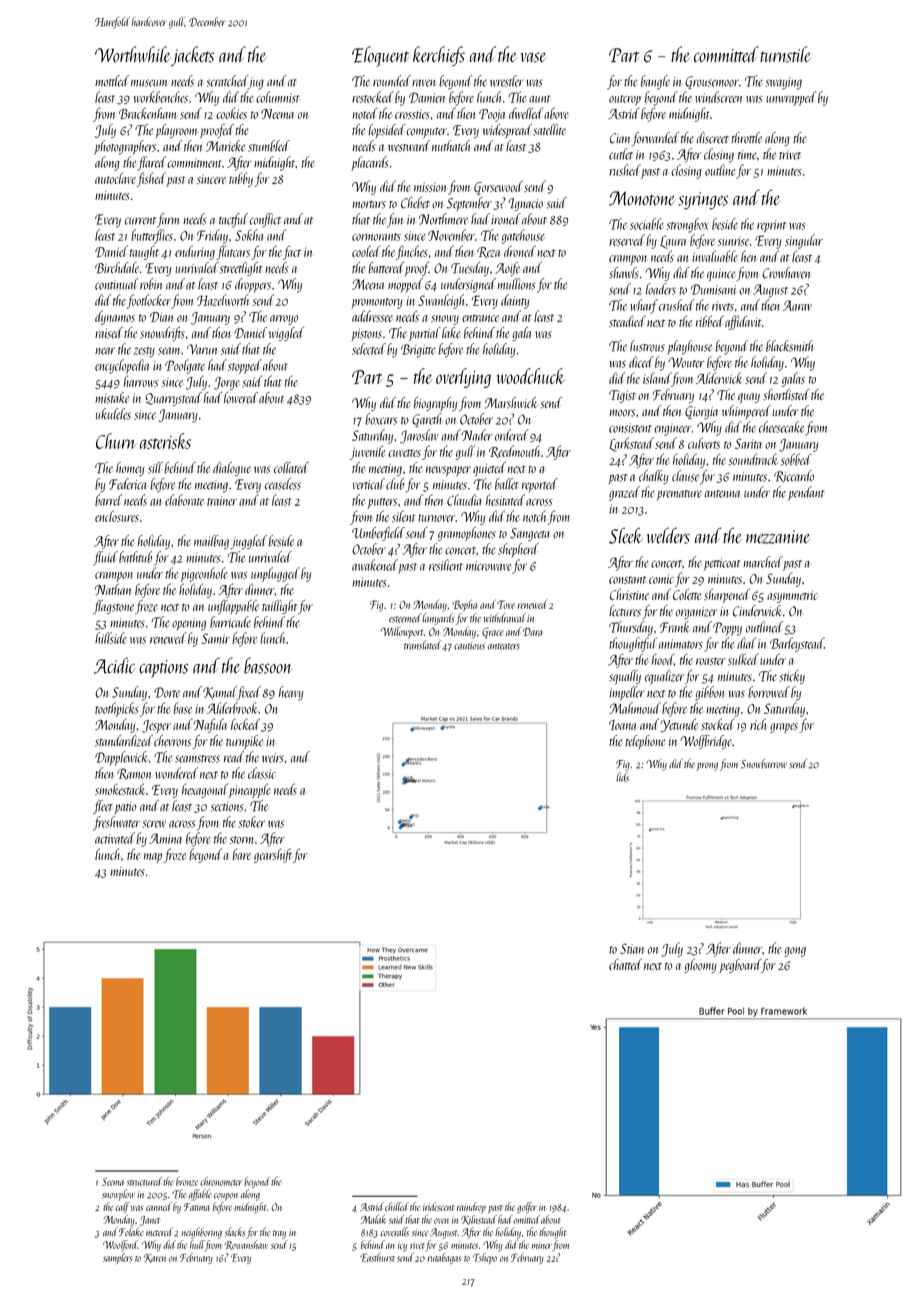 The image size is (924, 1308). What do you see at coordinates (402, 1247) in the document?
I see `icy` at bounding box center [402, 1247].
